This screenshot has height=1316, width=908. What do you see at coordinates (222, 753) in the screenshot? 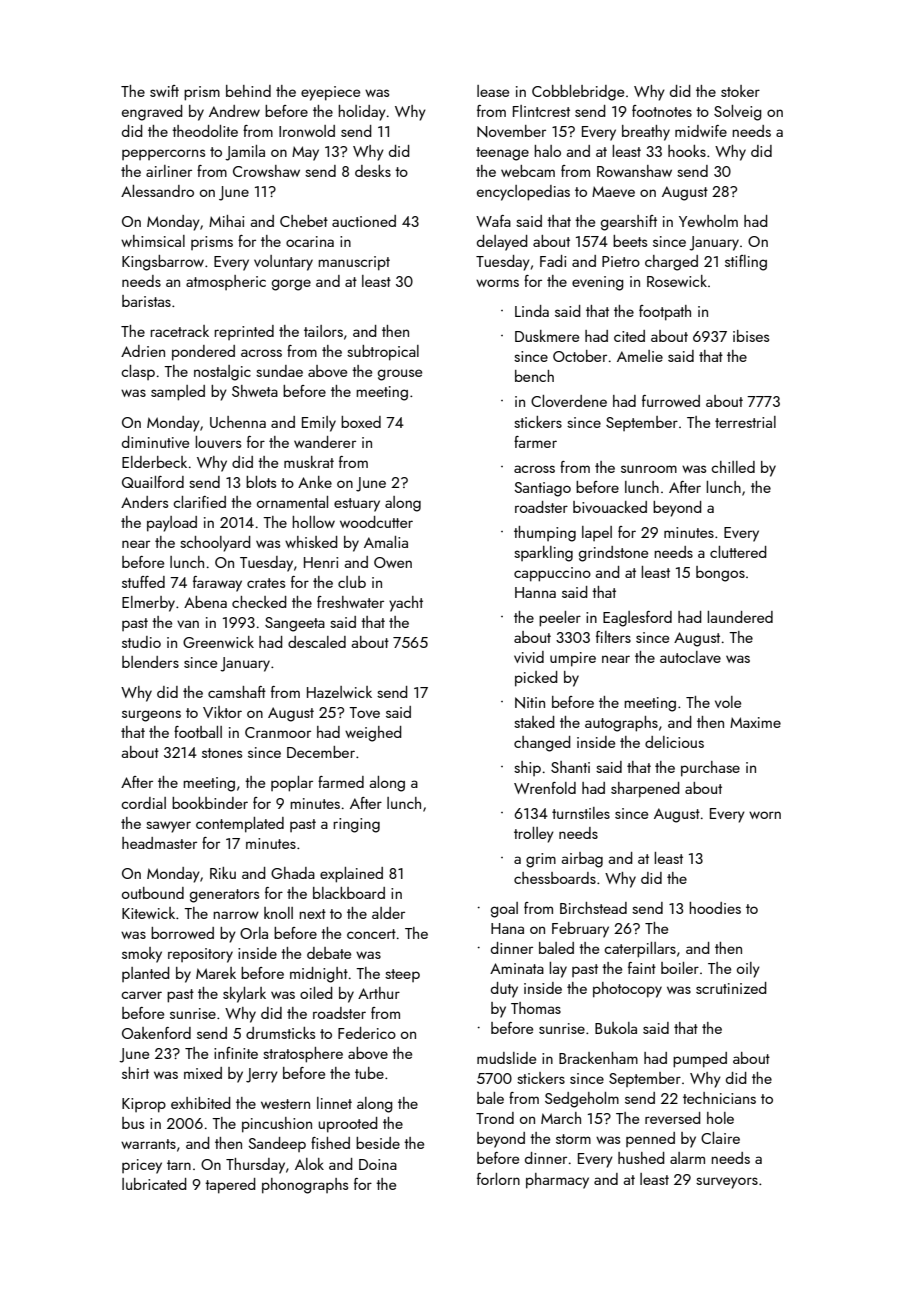
I see `stones` at bounding box center [222, 753].
